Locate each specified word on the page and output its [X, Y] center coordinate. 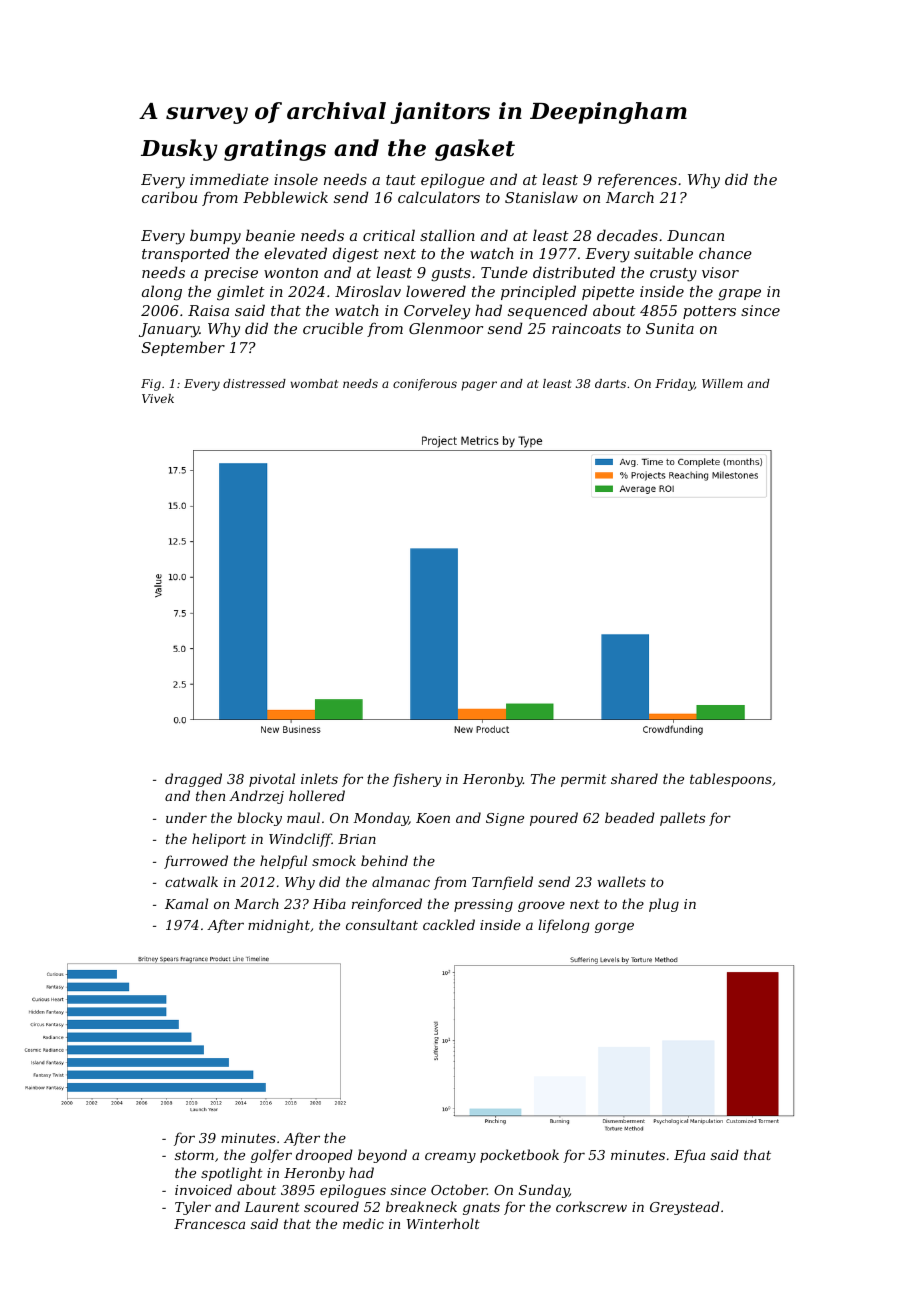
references [637, 181]
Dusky [179, 150]
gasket [475, 150]
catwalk [191, 881]
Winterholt [443, 1223]
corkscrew [591, 1206]
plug [664, 905]
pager [479, 386]
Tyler [193, 1208]
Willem [722, 383]
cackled [449, 924]
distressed [254, 383]
